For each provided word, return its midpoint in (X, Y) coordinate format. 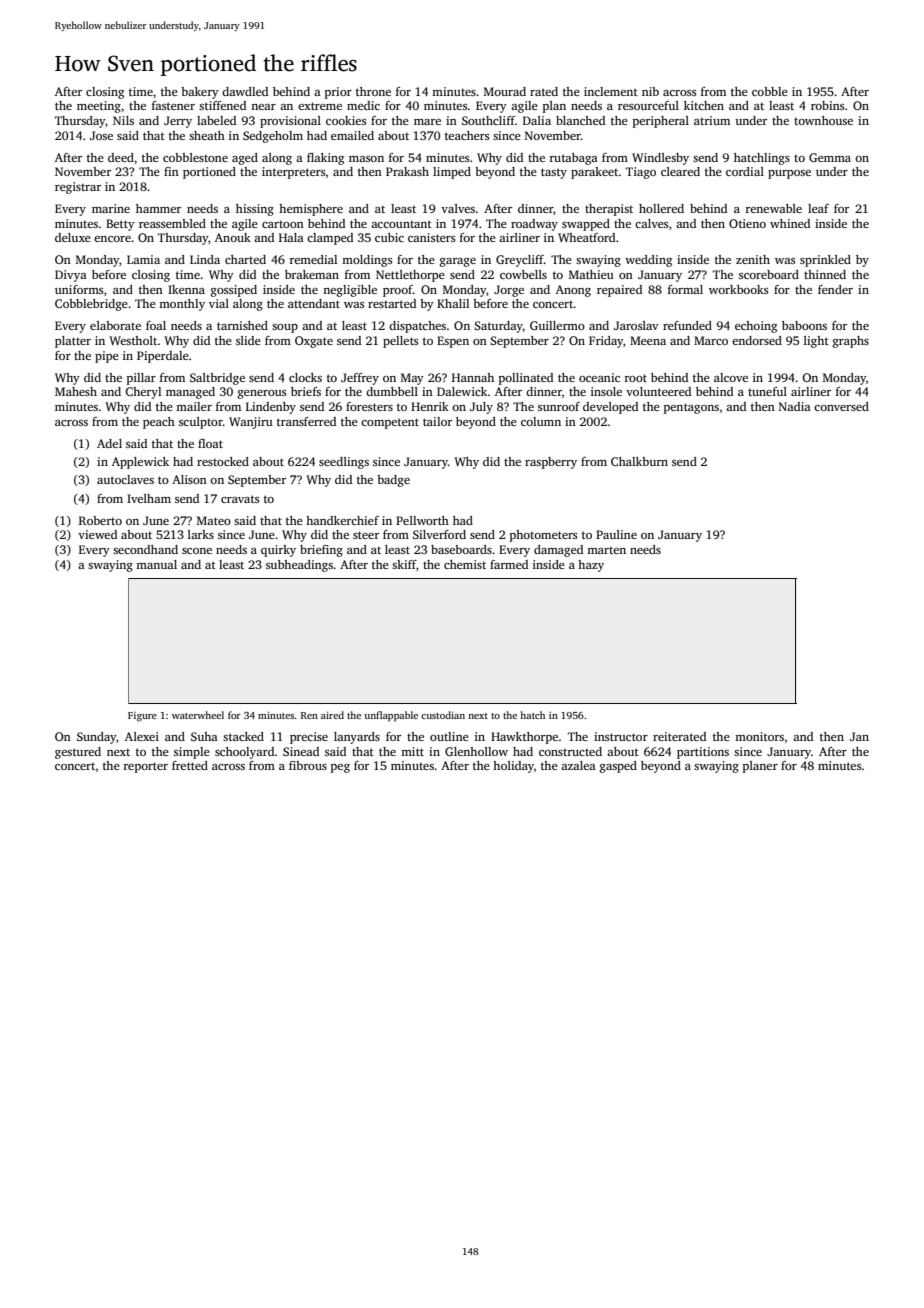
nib (650, 91)
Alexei (142, 736)
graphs (851, 342)
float (210, 443)
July (481, 408)
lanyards (357, 738)
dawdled (245, 91)
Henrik (430, 406)
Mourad (505, 91)
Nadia (795, 406)
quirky (278, 551)
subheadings (299, 566)
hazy (591, 566)
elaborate (115, 325)
